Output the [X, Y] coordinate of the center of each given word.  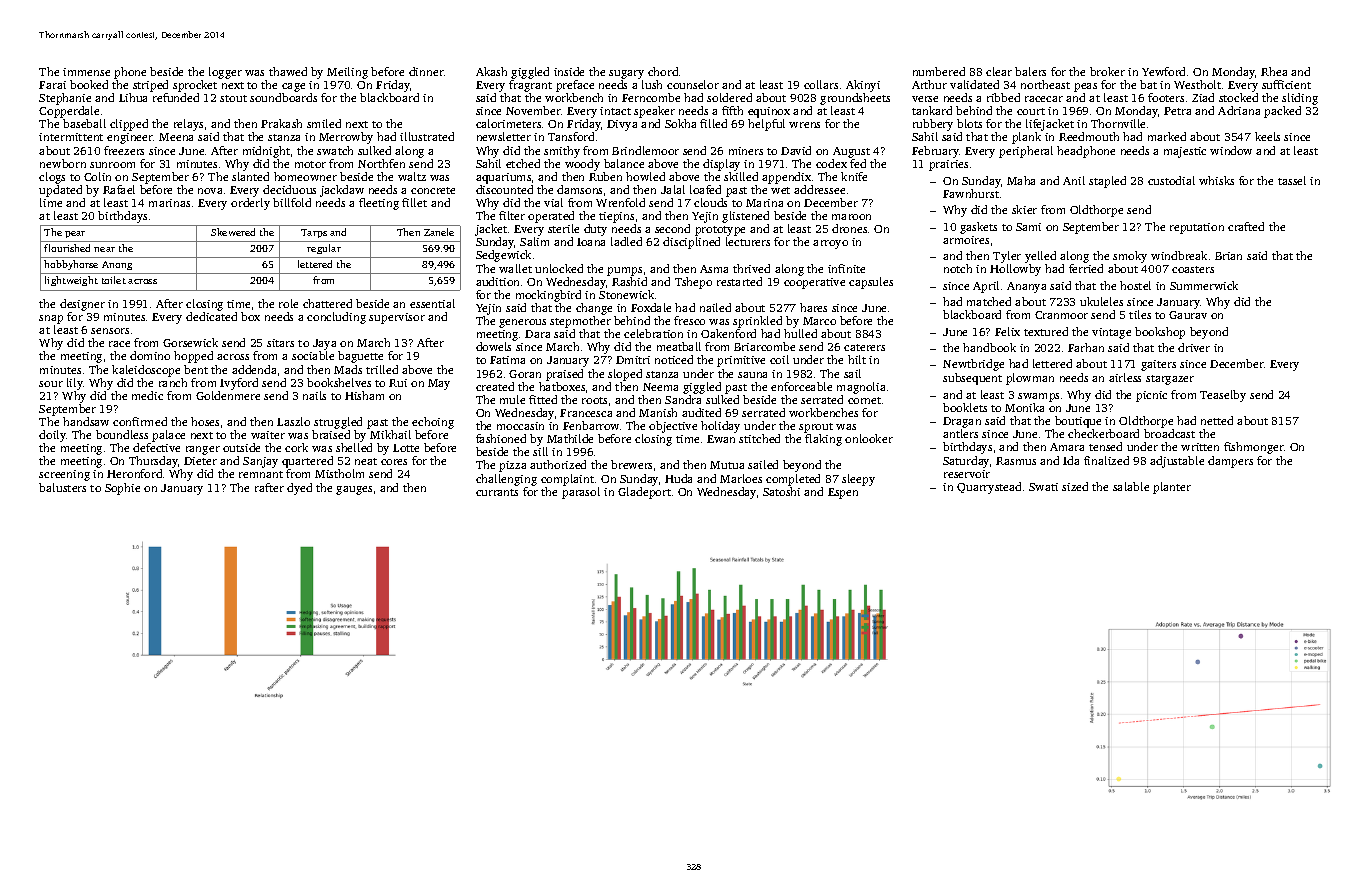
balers [1030, 71]
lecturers [748, 241]
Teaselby [1223, 396]
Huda [678, 478]
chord [663, 71]
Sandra [683, 399]
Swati [1043, 487]
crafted [1246, 226]
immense [86, 72]
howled [645, 176]
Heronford [134, 473]
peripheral [1026, 152]
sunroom [112, 165]
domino [150, 355]
